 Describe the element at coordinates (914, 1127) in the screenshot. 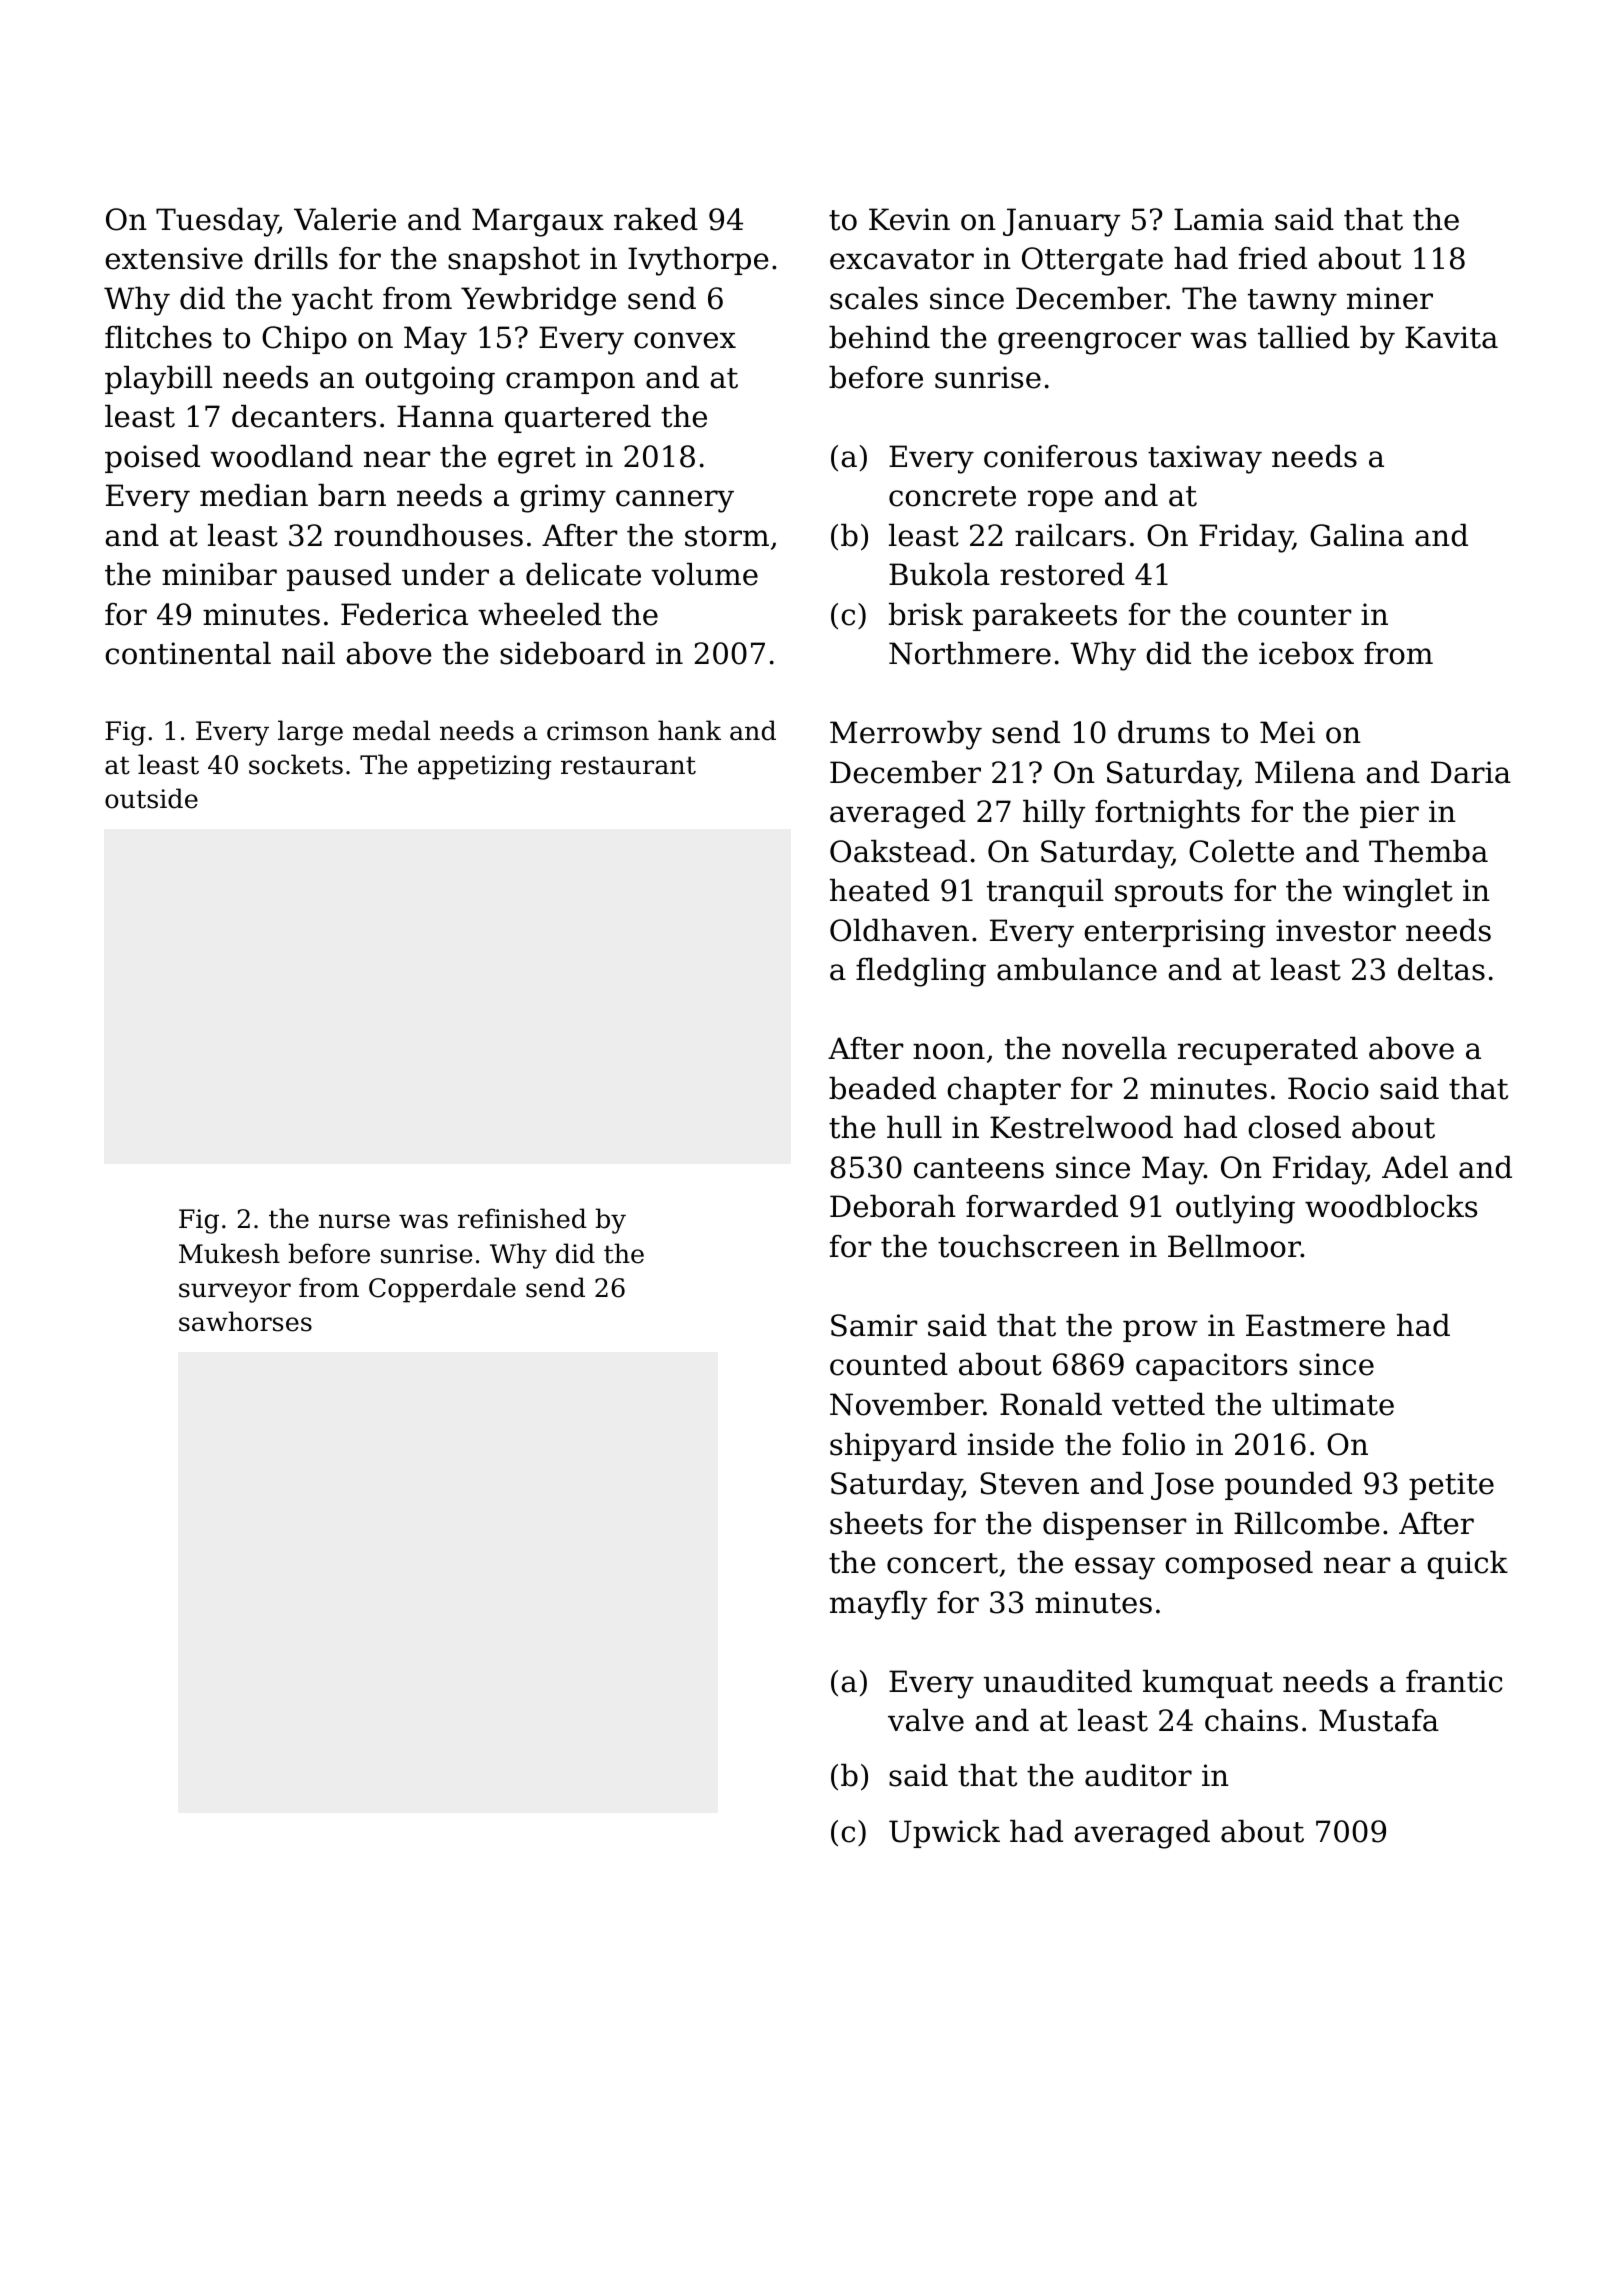

I see `hull` at that location.
